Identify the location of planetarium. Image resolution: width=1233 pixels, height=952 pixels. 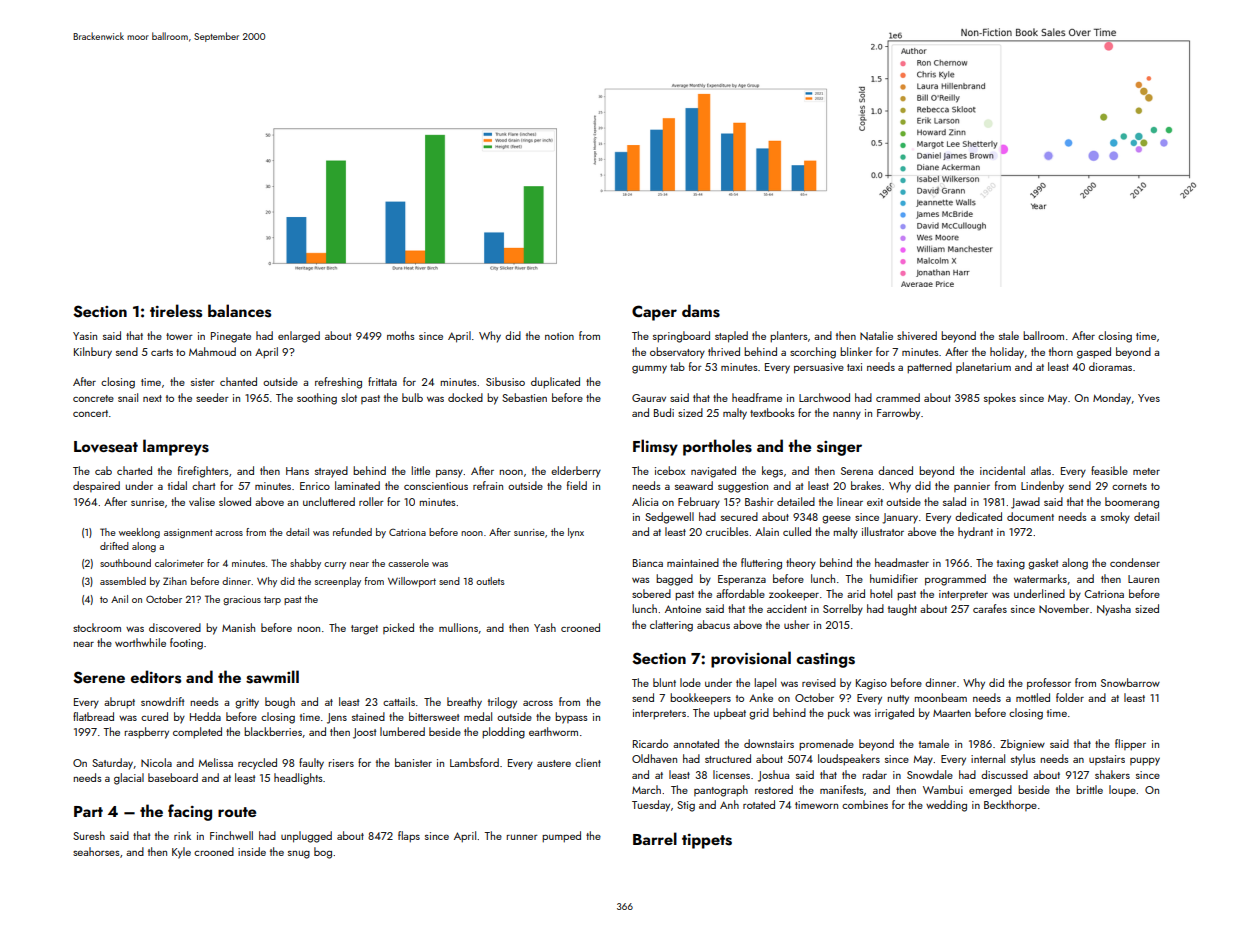
(983, 367).
